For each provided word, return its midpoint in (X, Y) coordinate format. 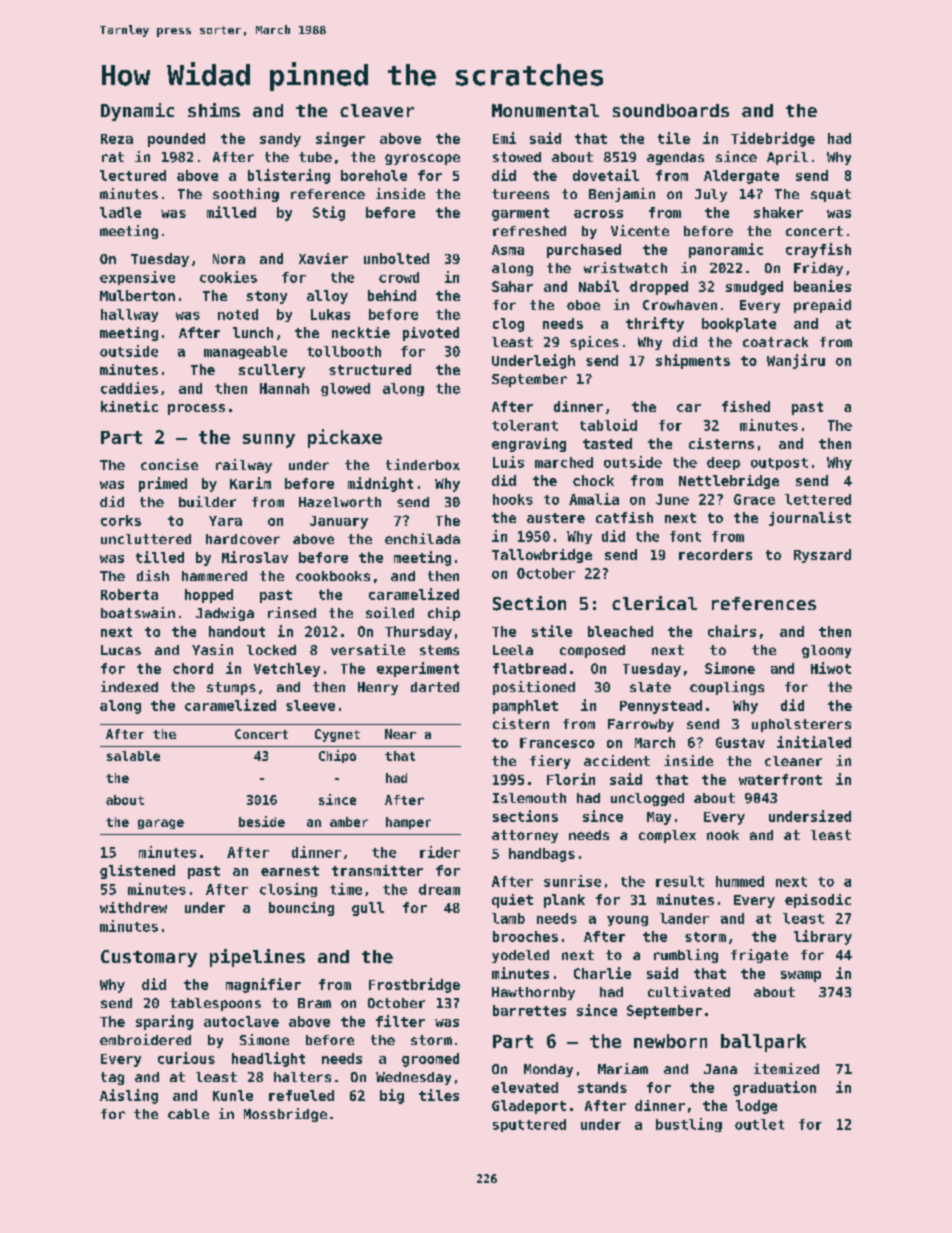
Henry (378, 688)
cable (188, 1114)
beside (262, 821)
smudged (754, 288)
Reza (117, 139)
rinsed (292, 612)
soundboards (671, 111)
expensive (137, 278)
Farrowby (641, 725)
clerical (654, 603)
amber (349, 822)
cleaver (377, 110)
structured (370, 369)
